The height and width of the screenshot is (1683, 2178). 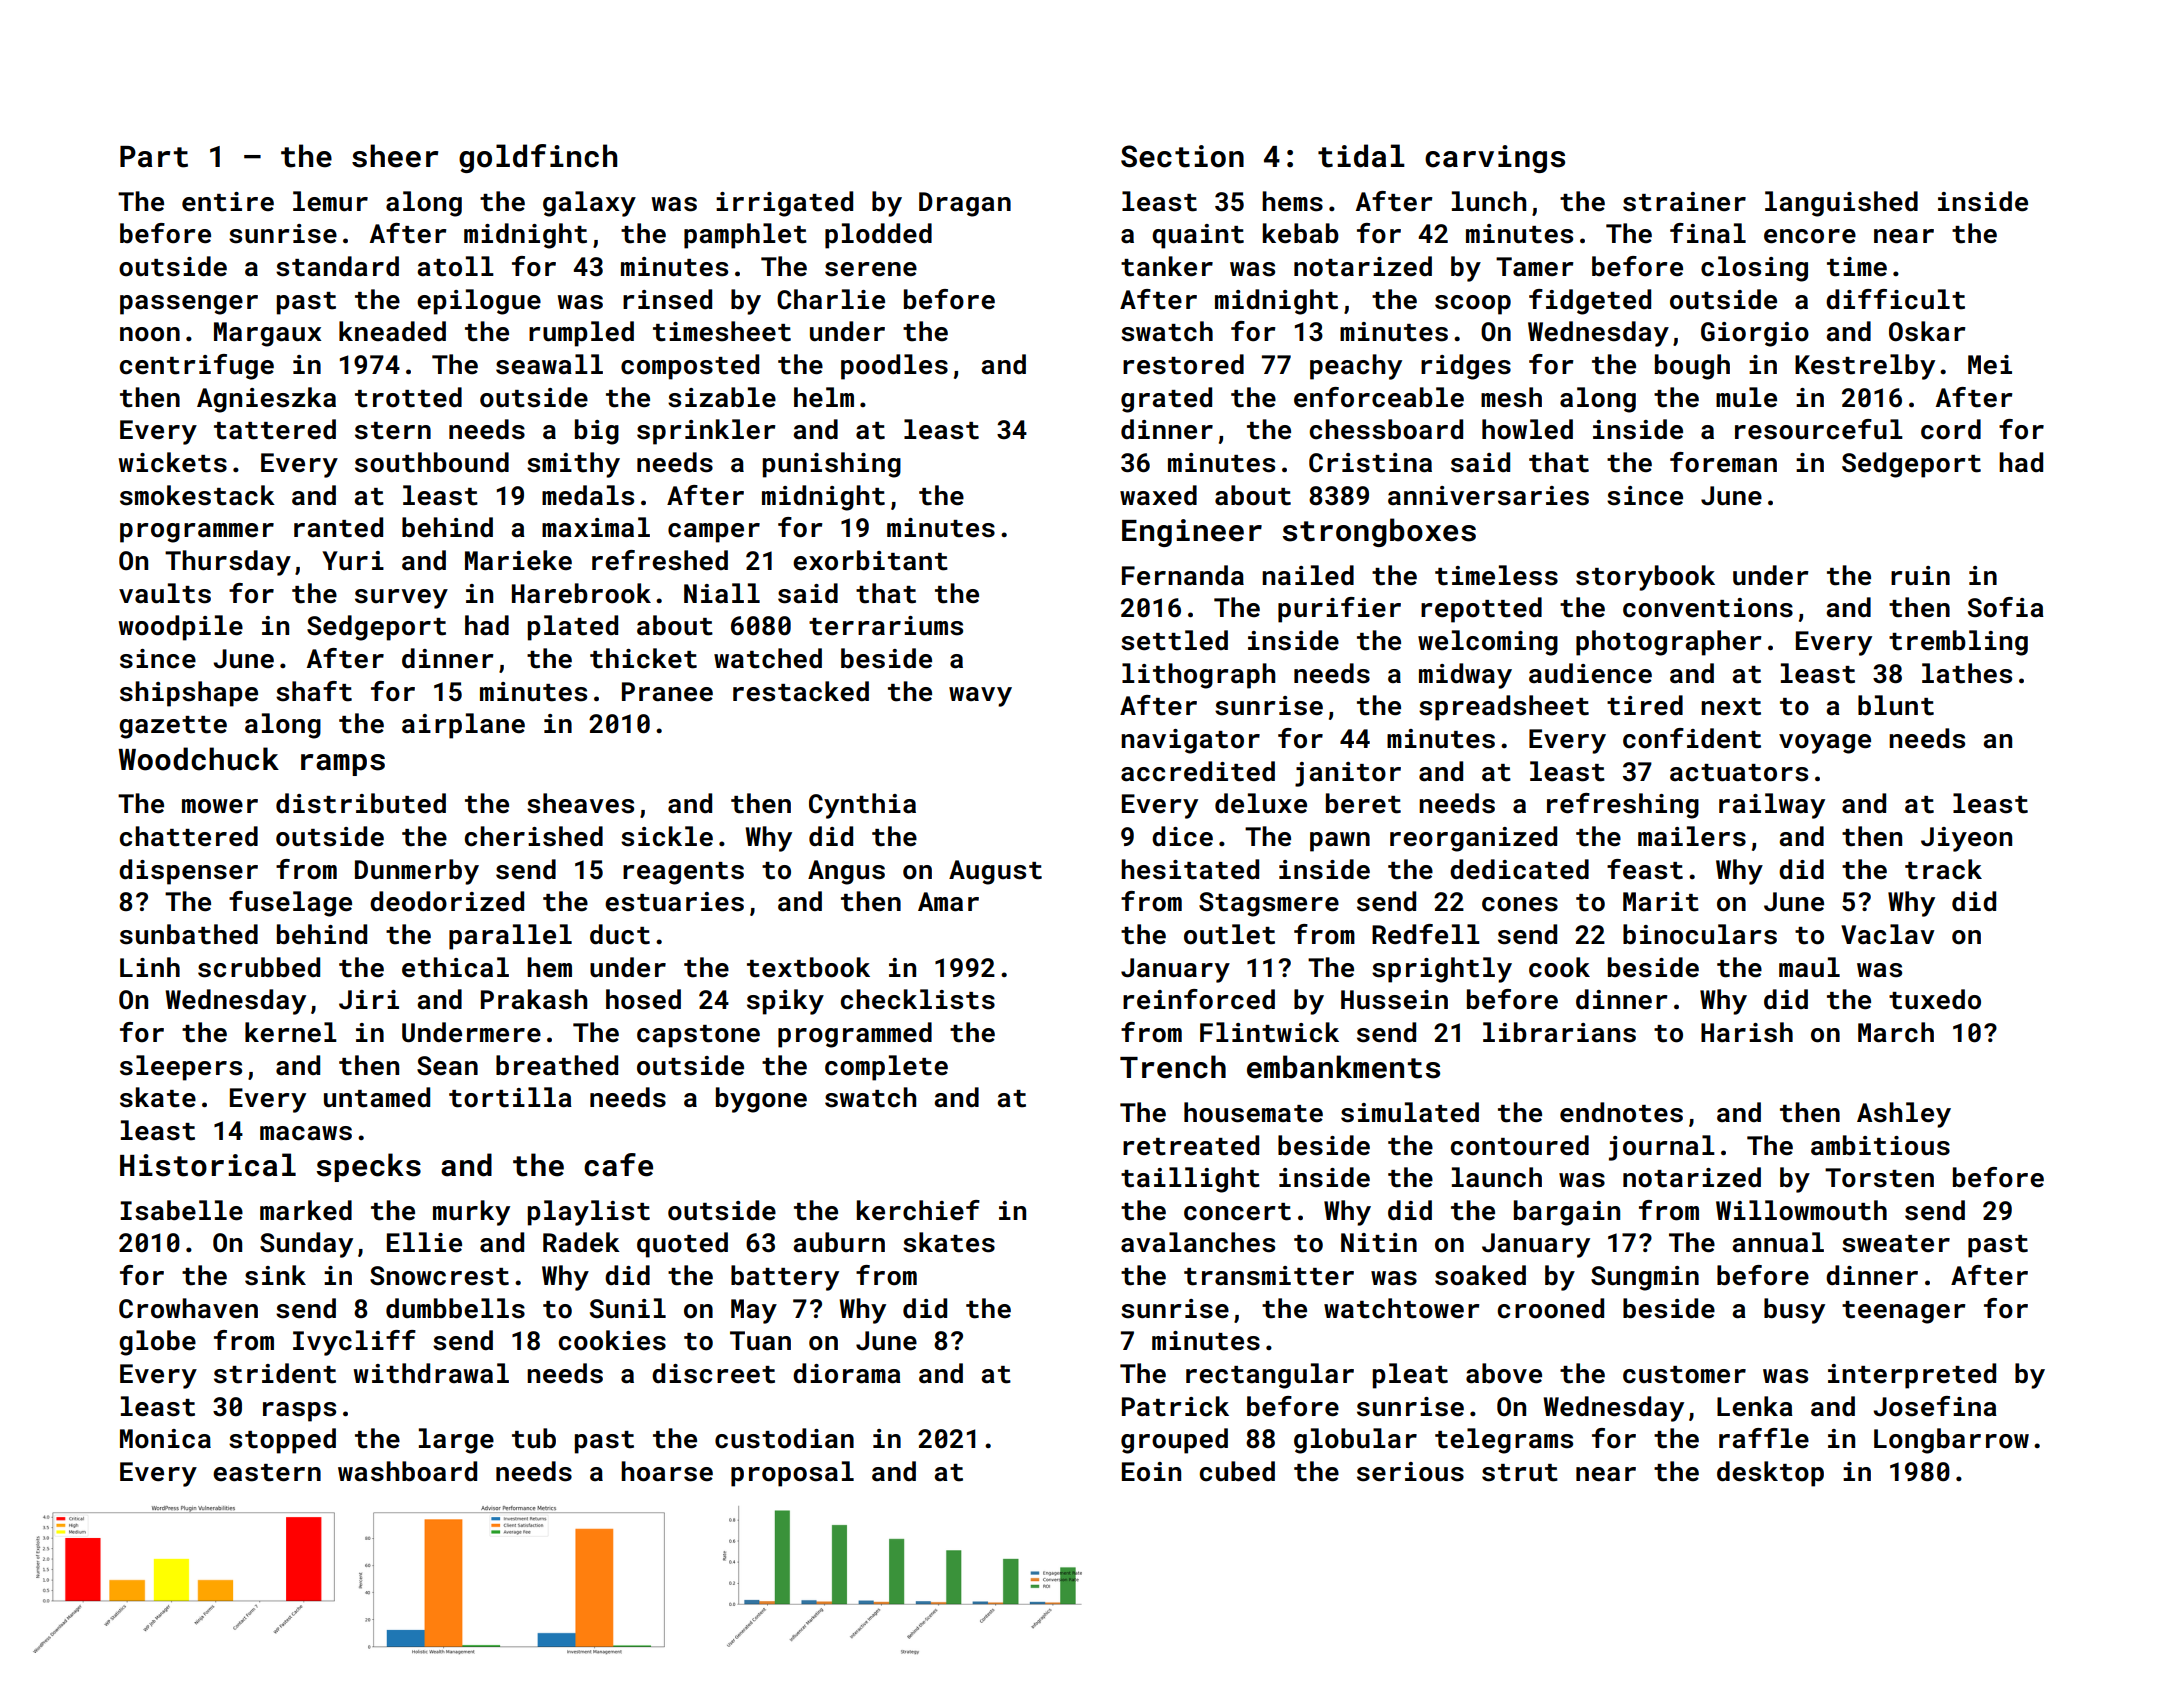 I want to click on goldfinch, so click(x=538, y=158).
